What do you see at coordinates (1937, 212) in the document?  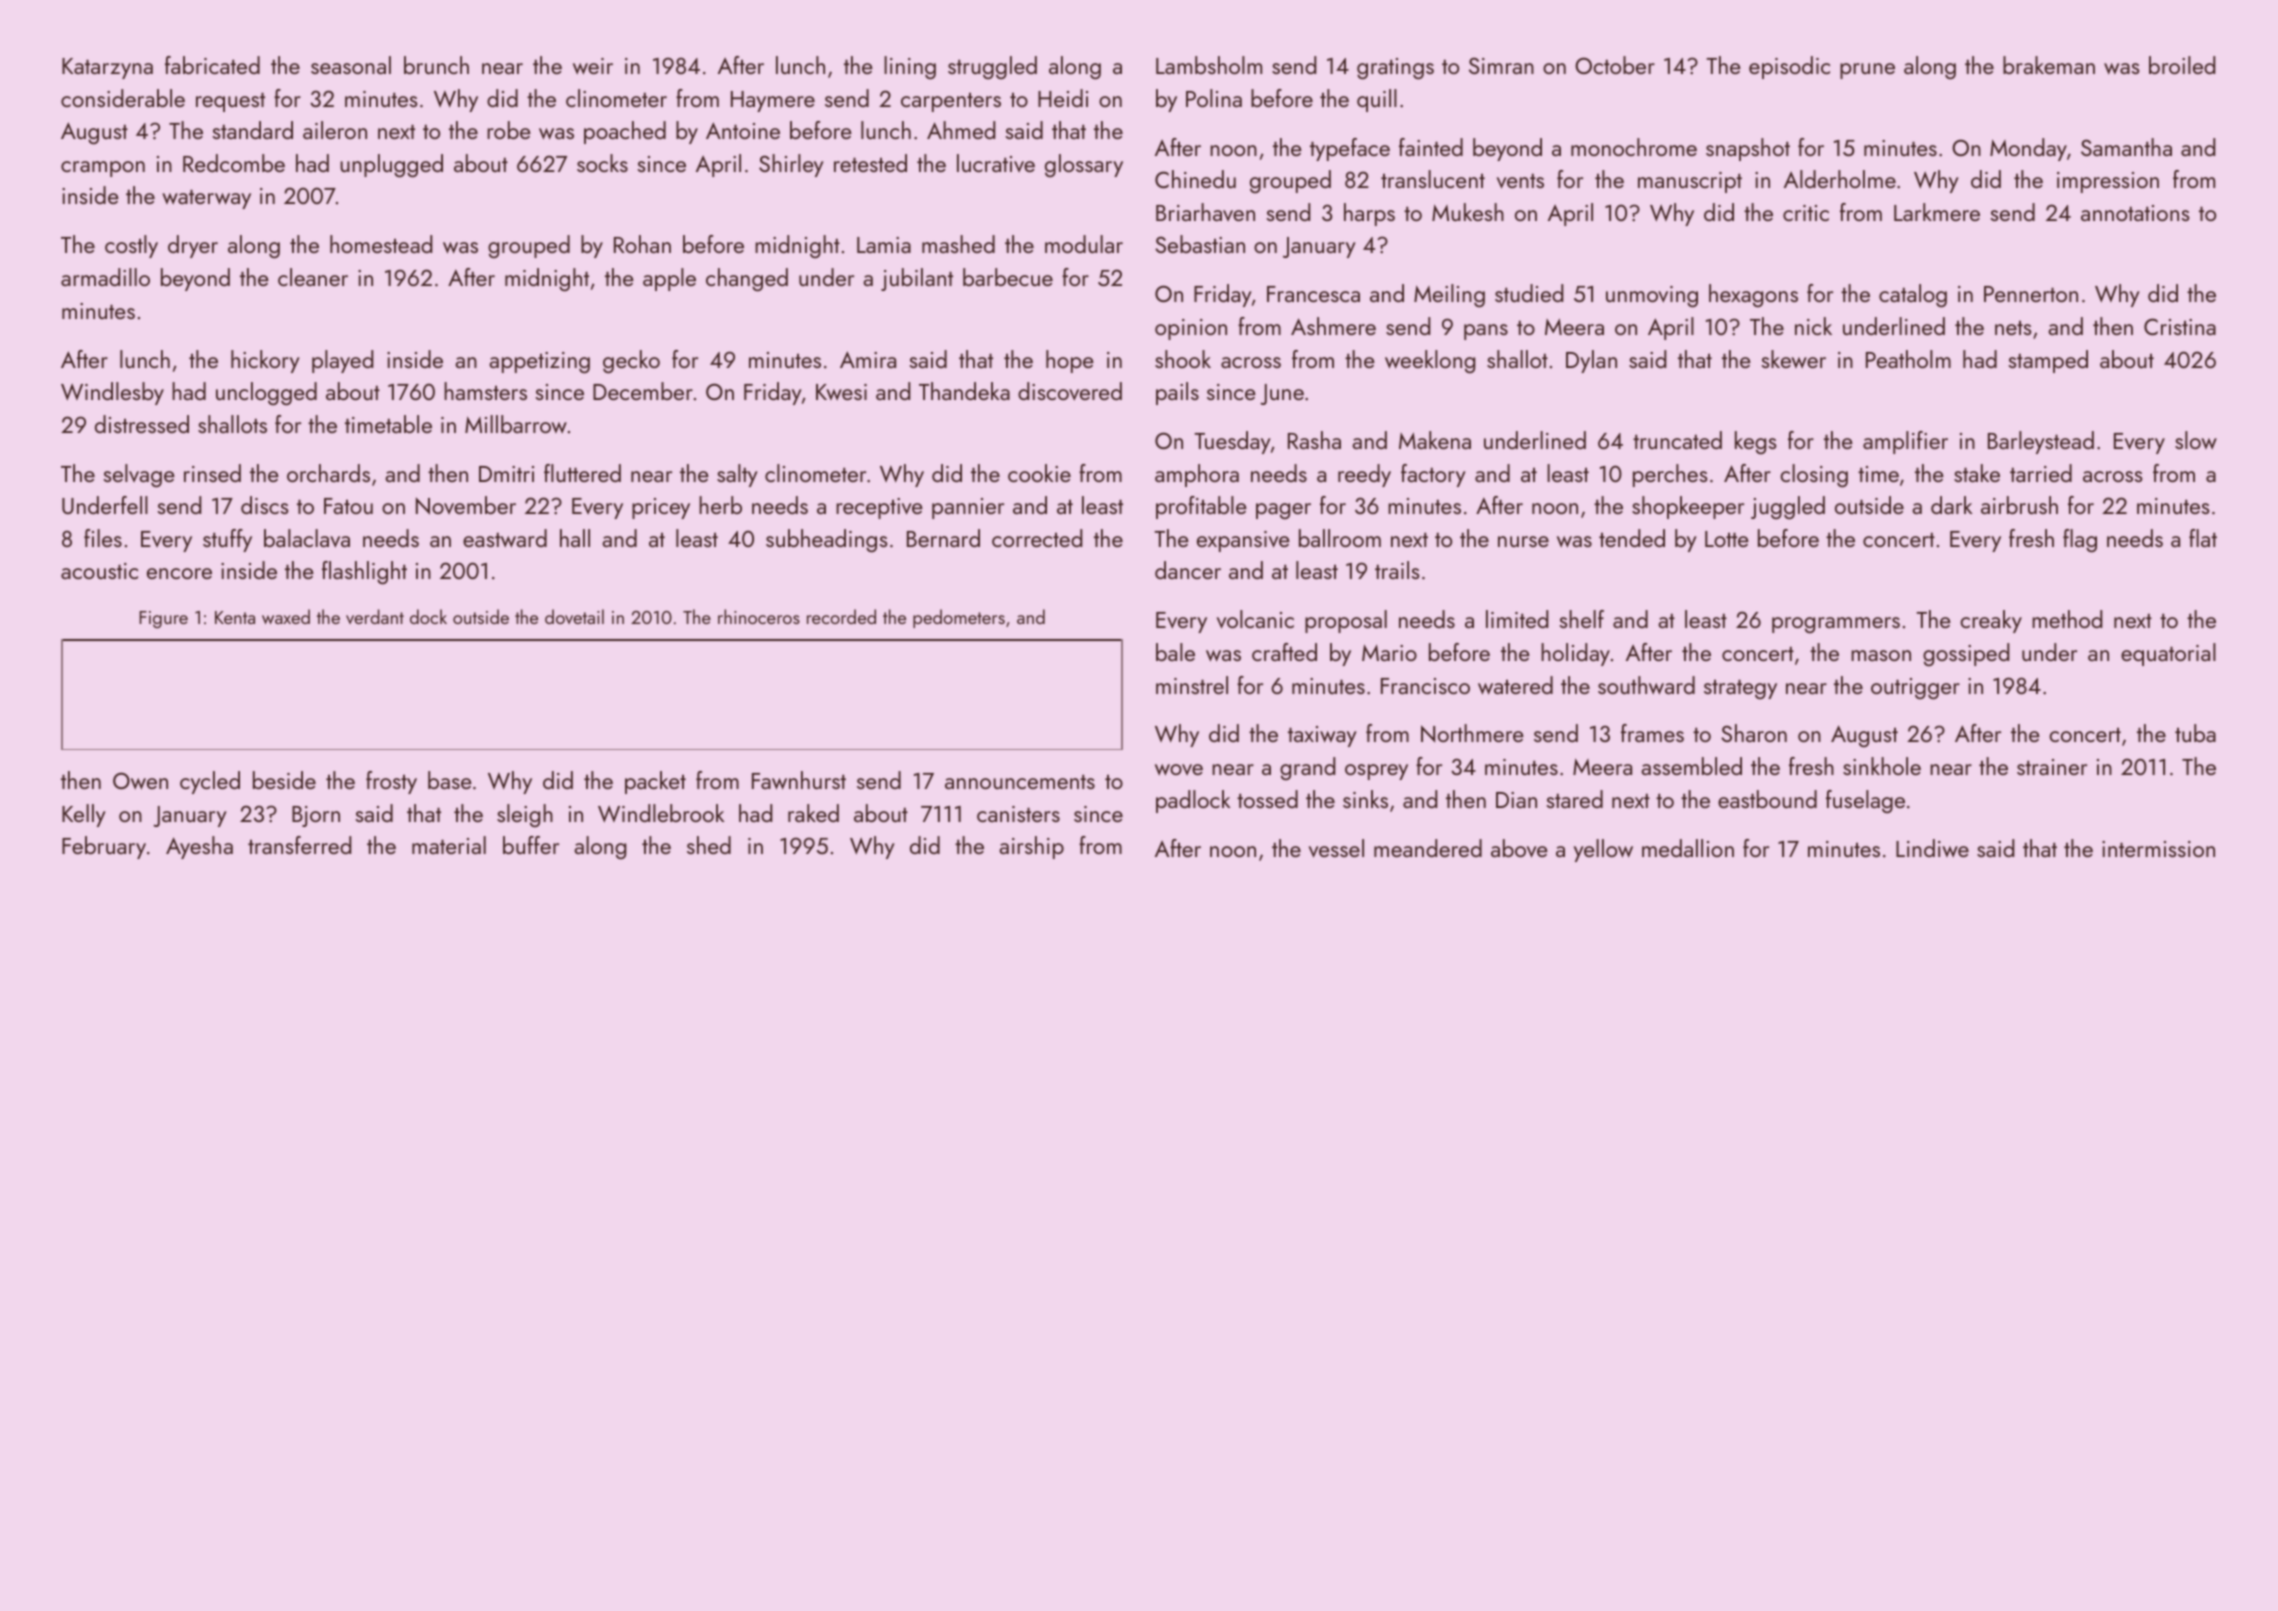 I see `Larkmere` at bounding box center [1937, 212].
